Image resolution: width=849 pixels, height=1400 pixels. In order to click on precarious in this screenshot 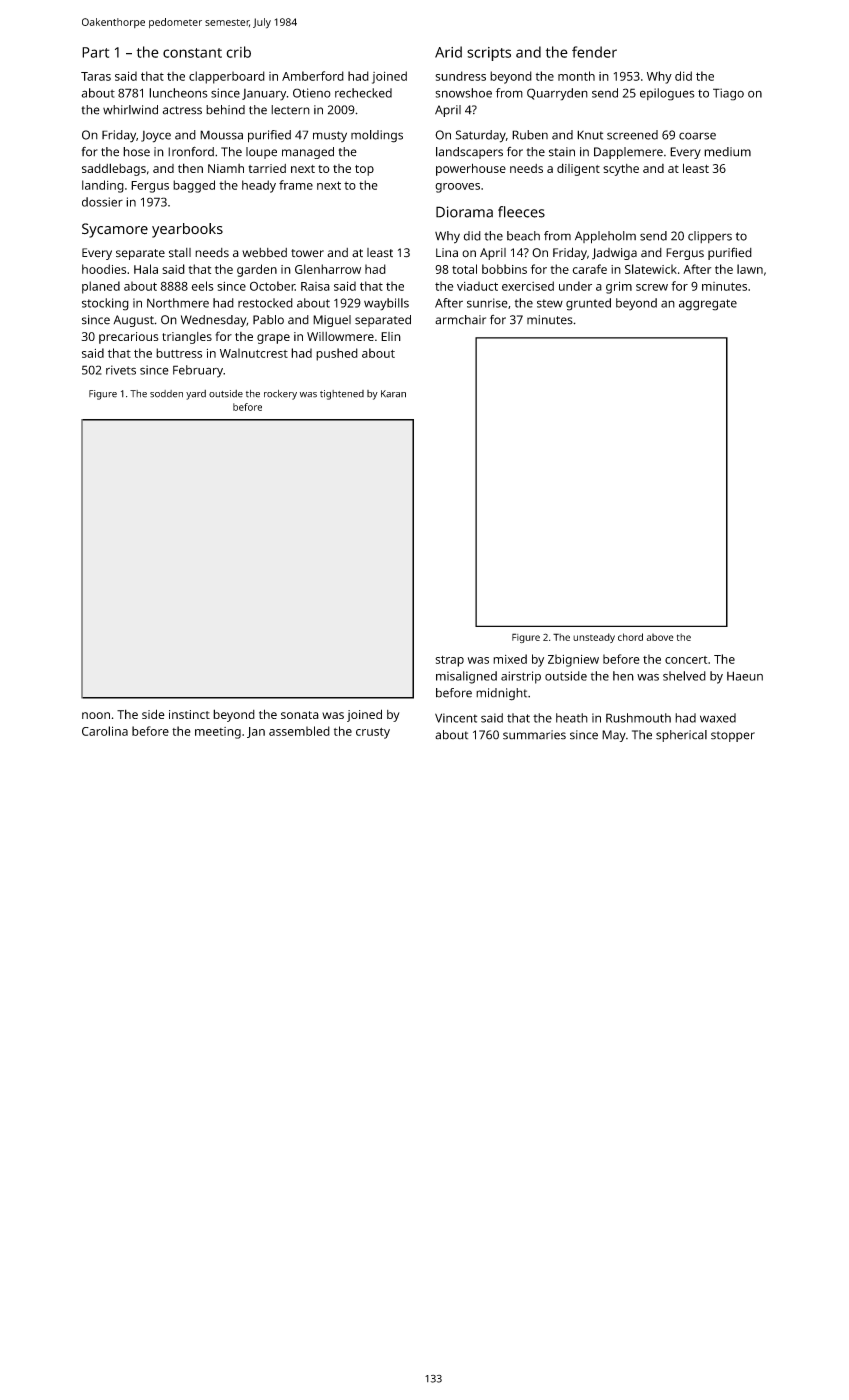, I will do `click(129, 338)`.
